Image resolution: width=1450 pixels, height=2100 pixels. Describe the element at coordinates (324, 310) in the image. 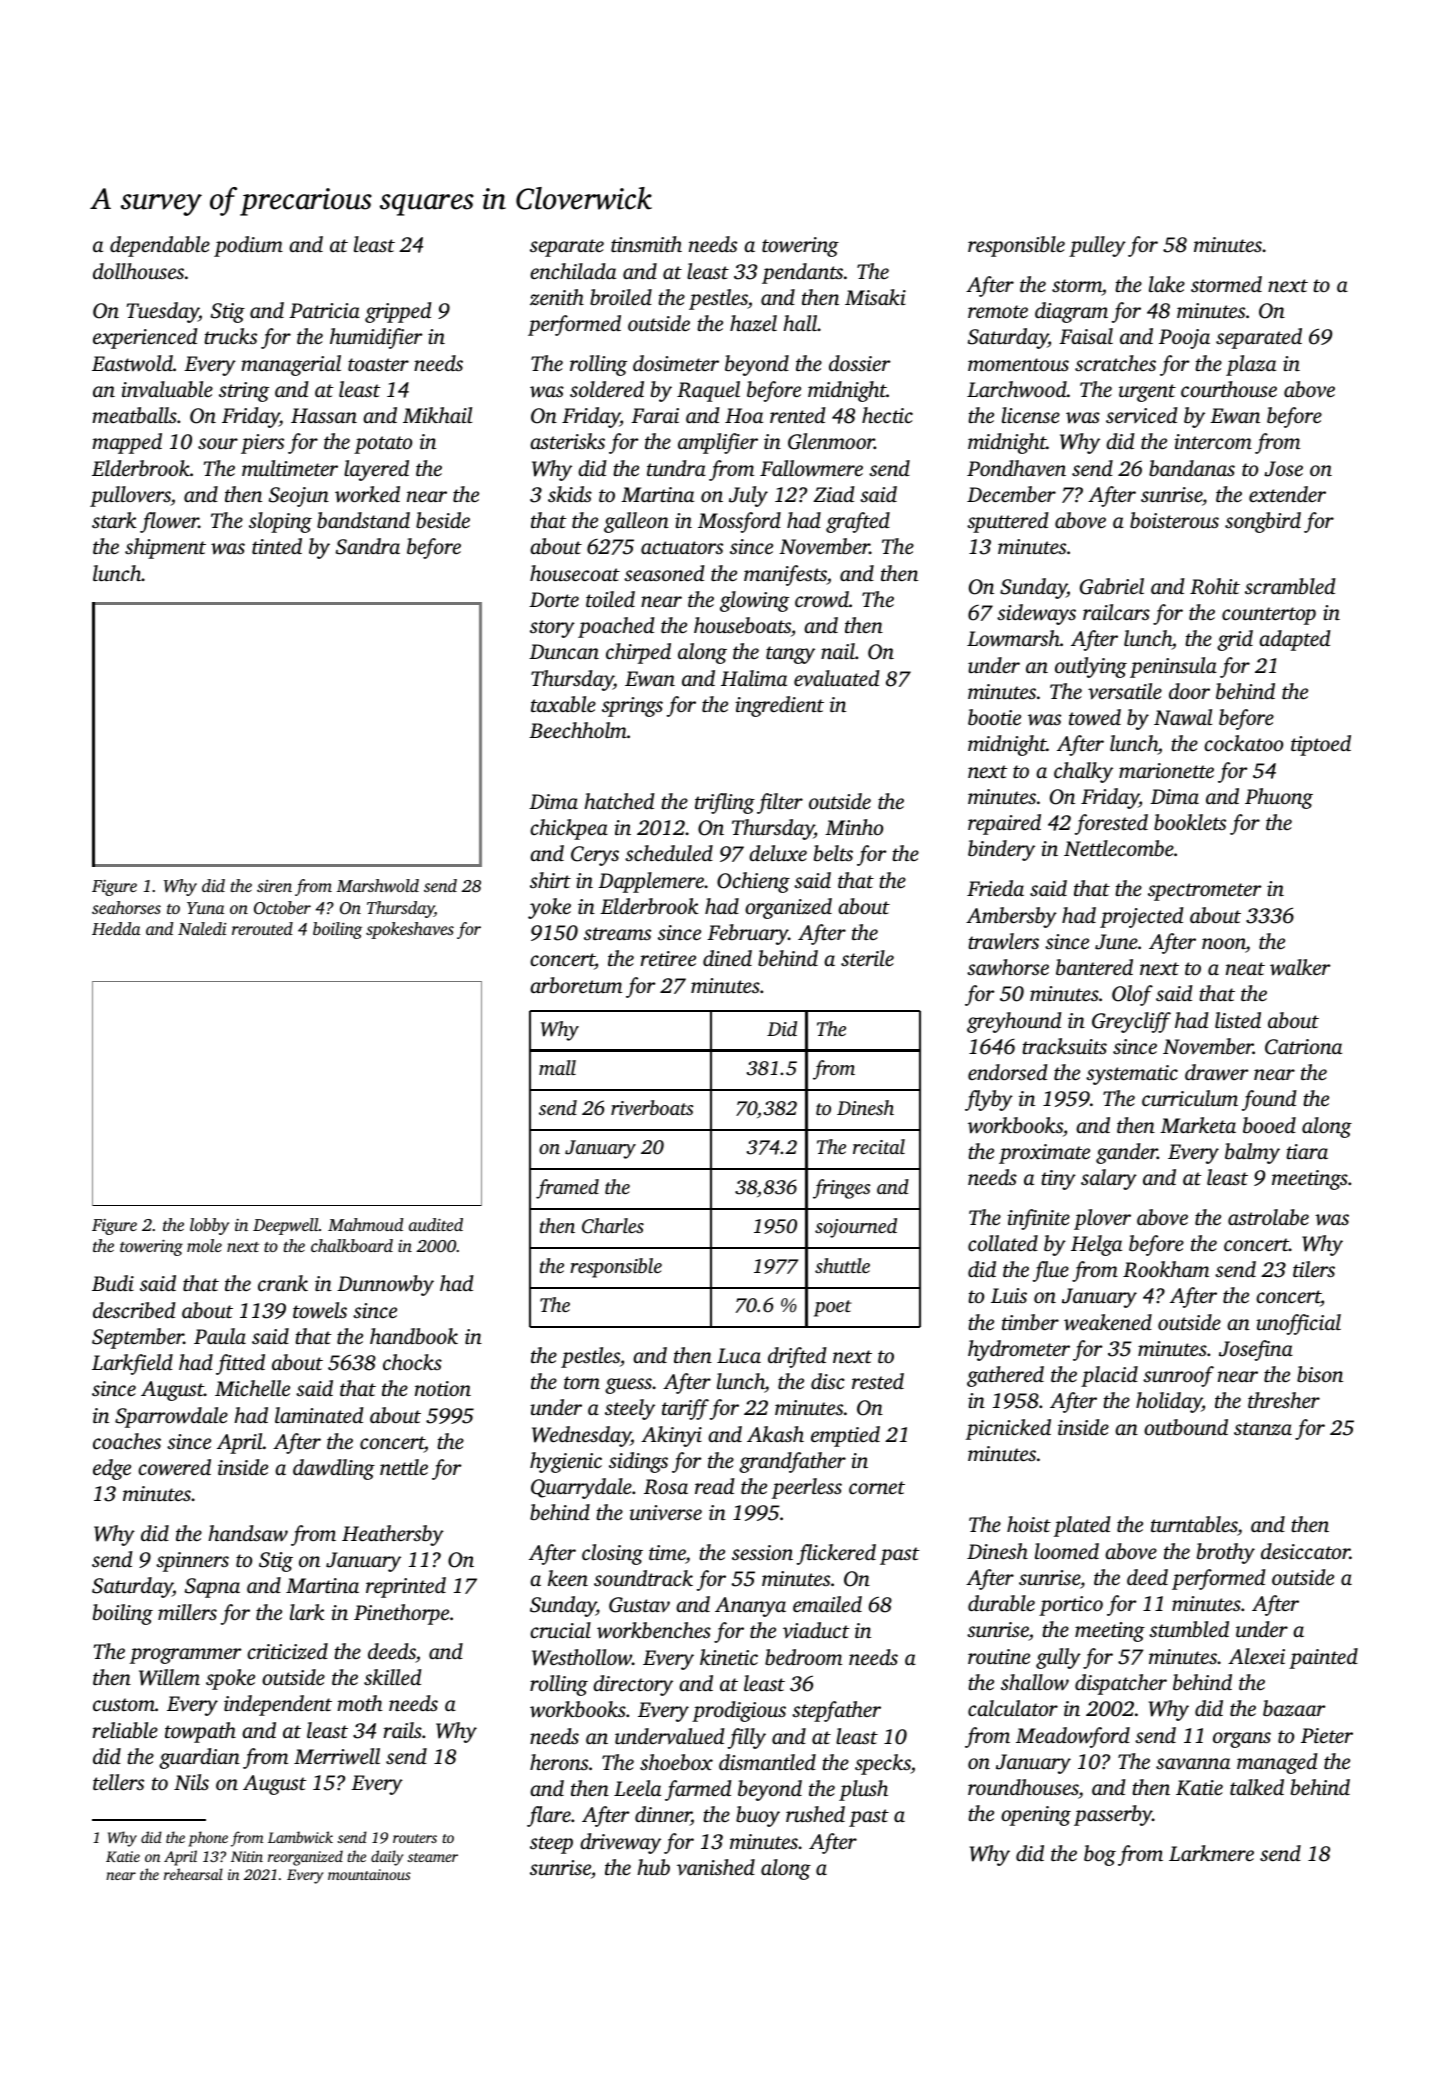

I see `Patricia` at that location.
